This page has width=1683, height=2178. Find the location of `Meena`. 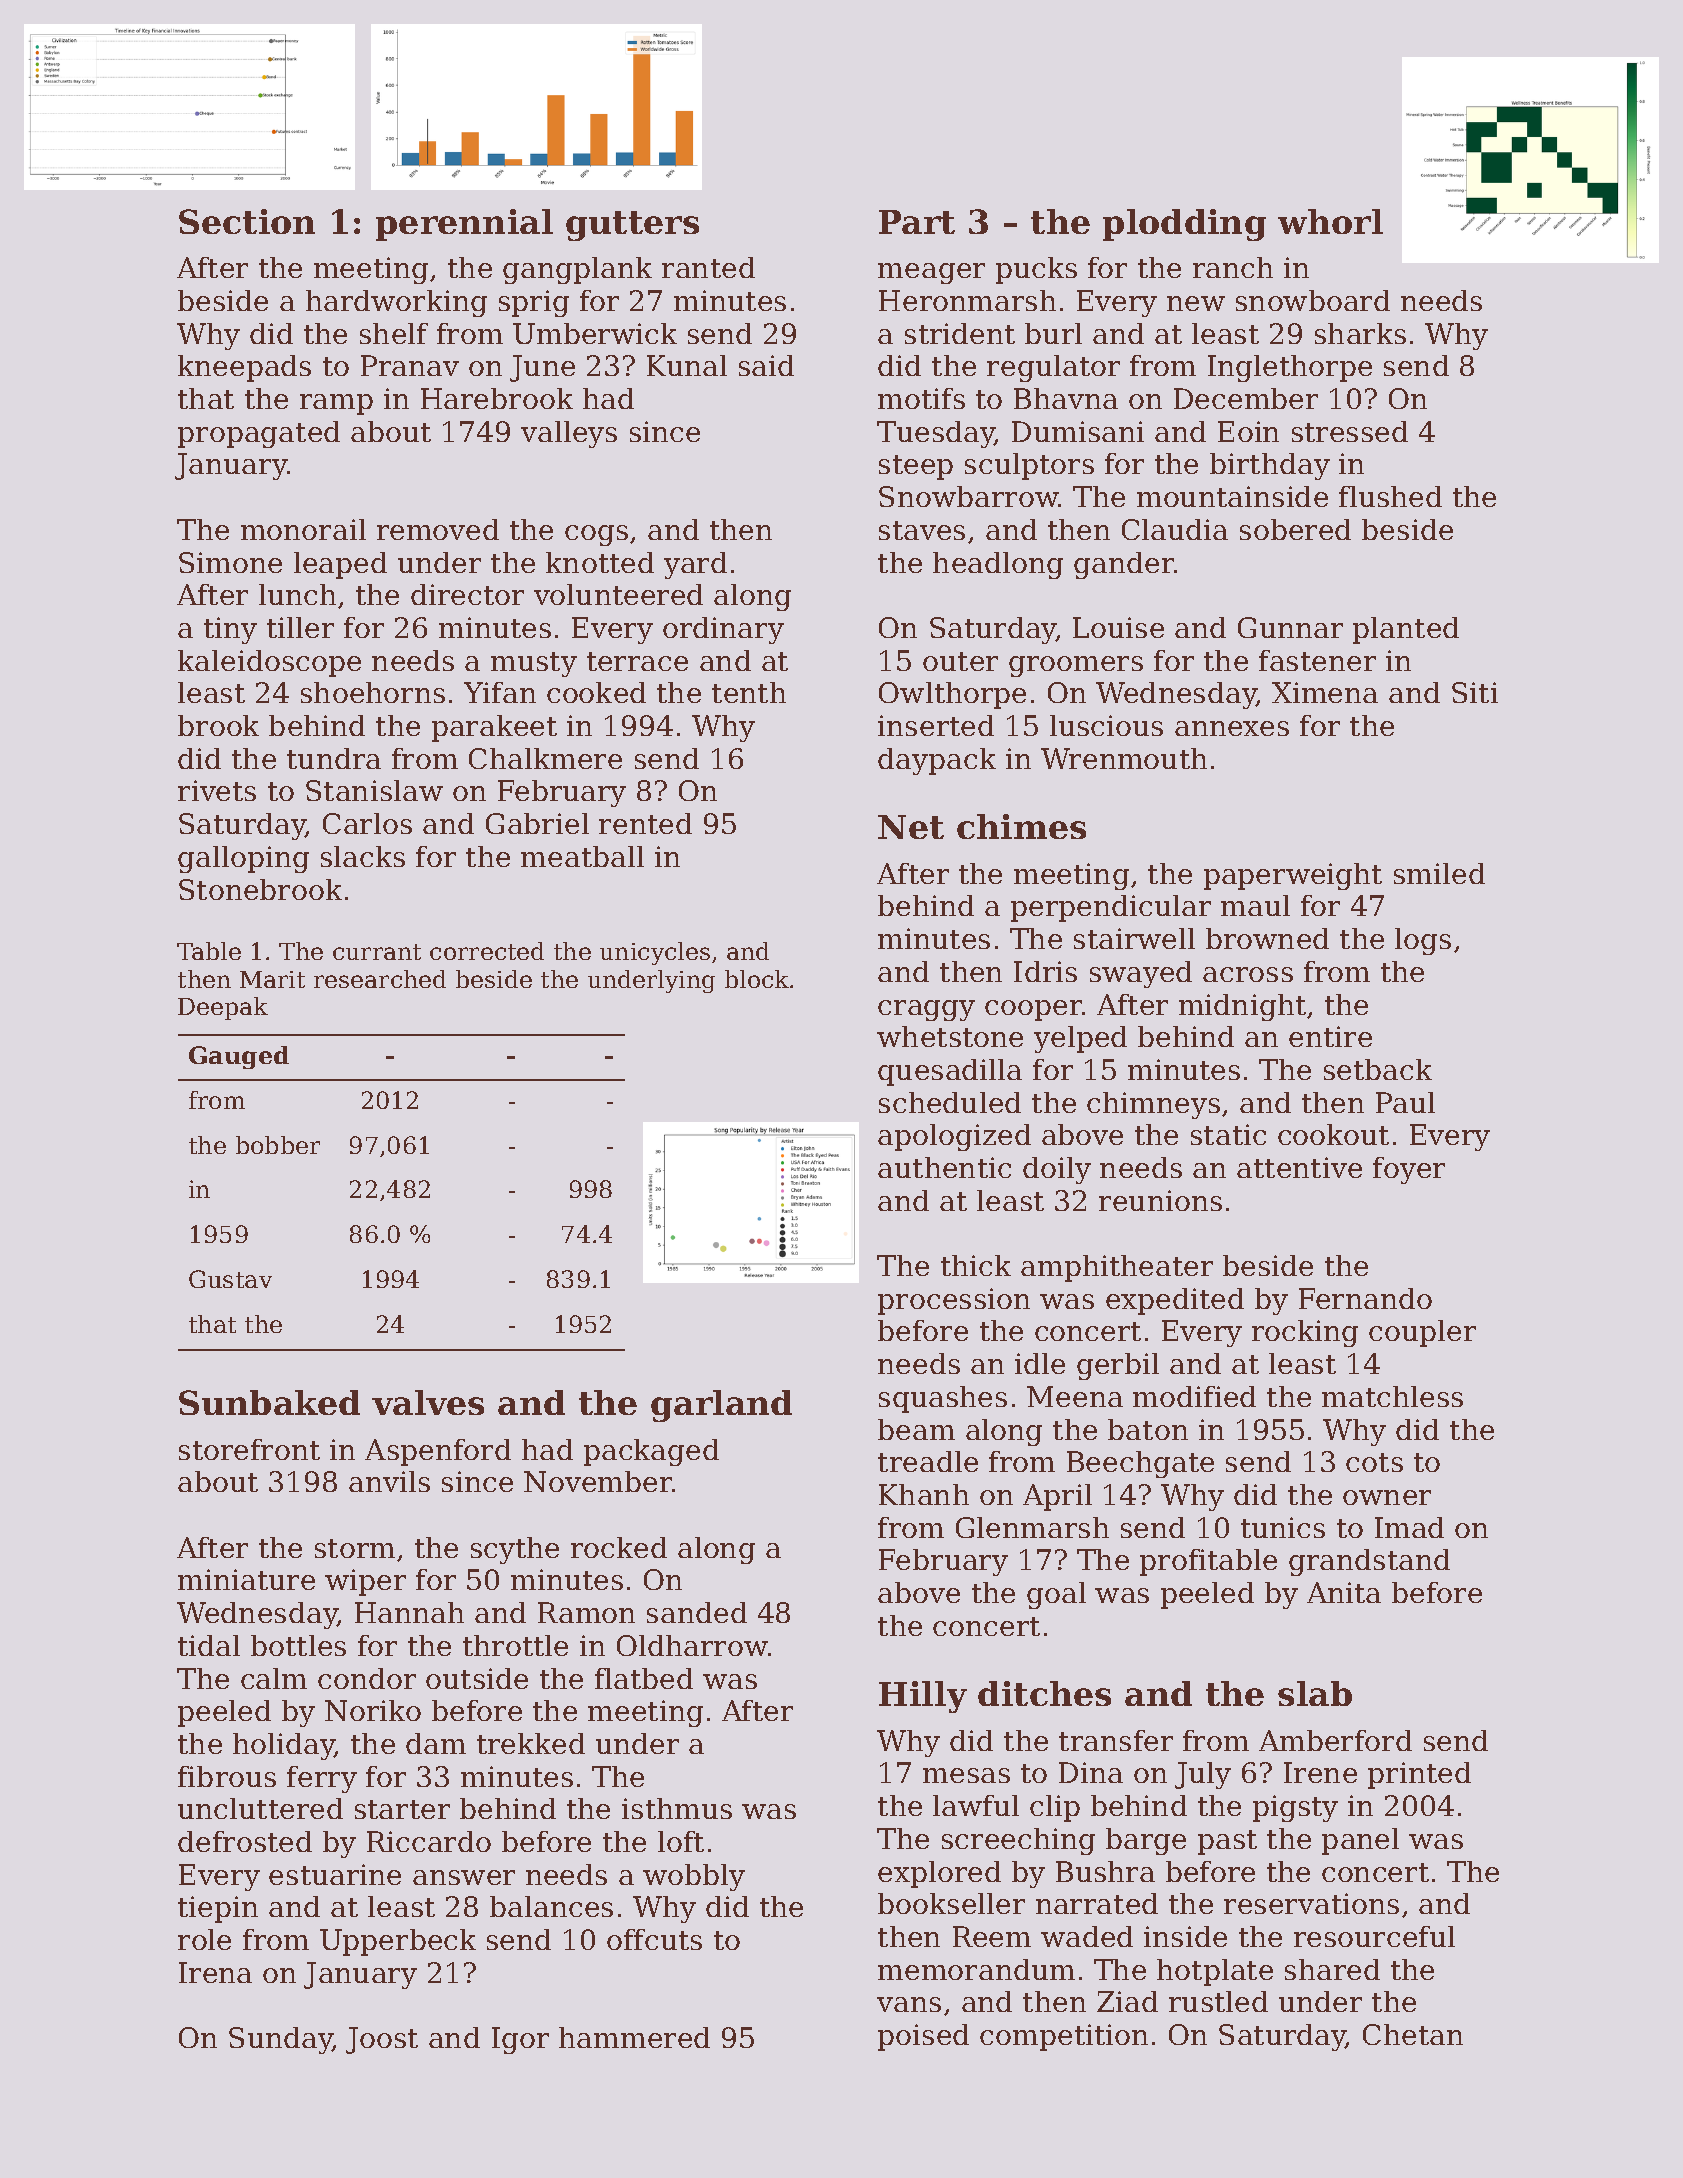

Meena is located at coordinates (1075, 1396).
